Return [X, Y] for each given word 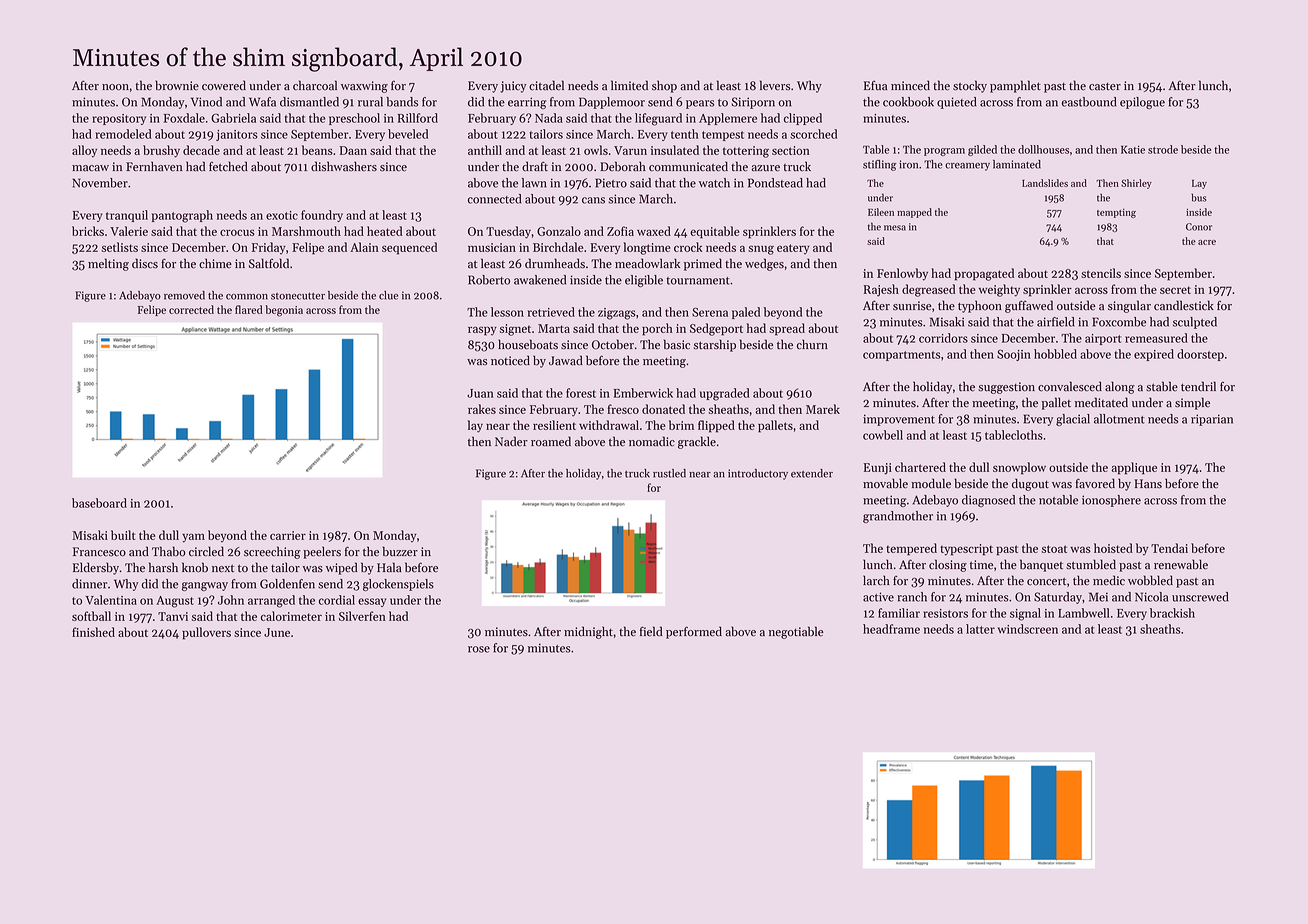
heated [384, 231]
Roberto [489, 280]
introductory [758, 474]
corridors [943, 338]
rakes [482, 409]
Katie [1133, 150]
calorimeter [291, 616]
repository [119, 119]
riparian [1212, 420]
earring [527, 103]
